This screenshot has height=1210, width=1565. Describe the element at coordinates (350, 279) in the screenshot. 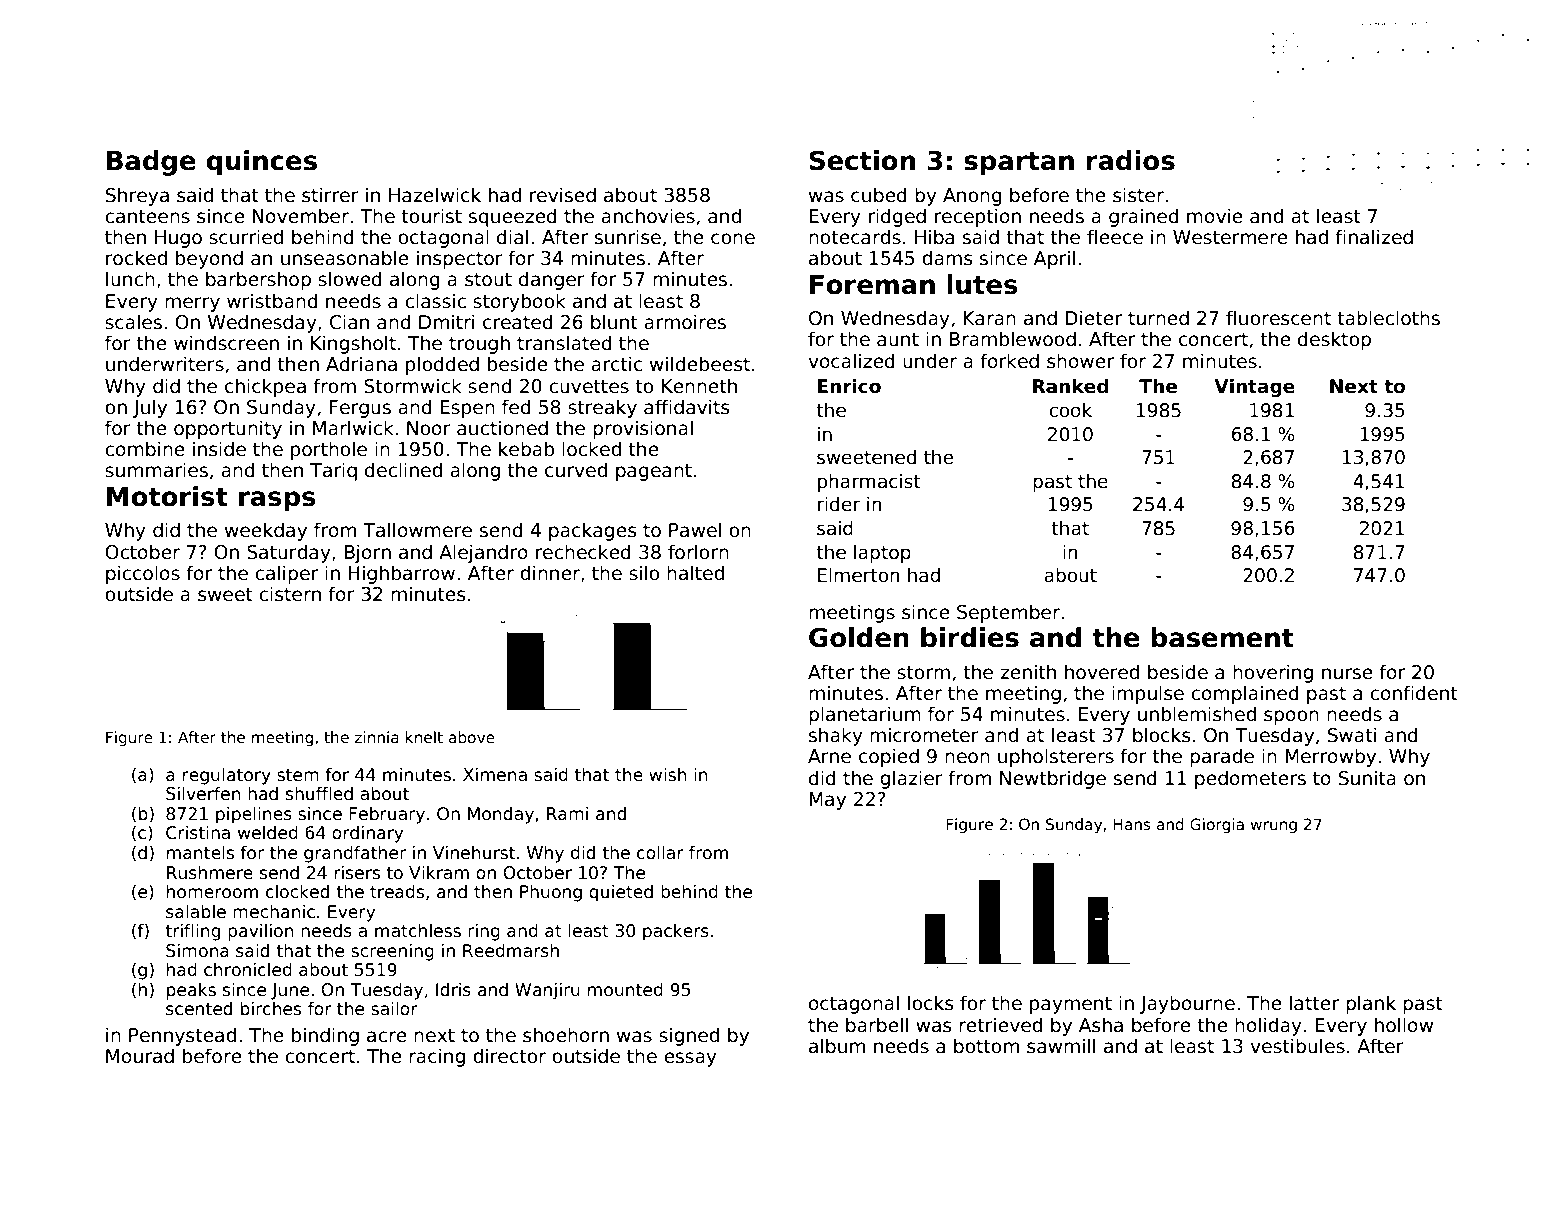

I see `slowed` at that location.
